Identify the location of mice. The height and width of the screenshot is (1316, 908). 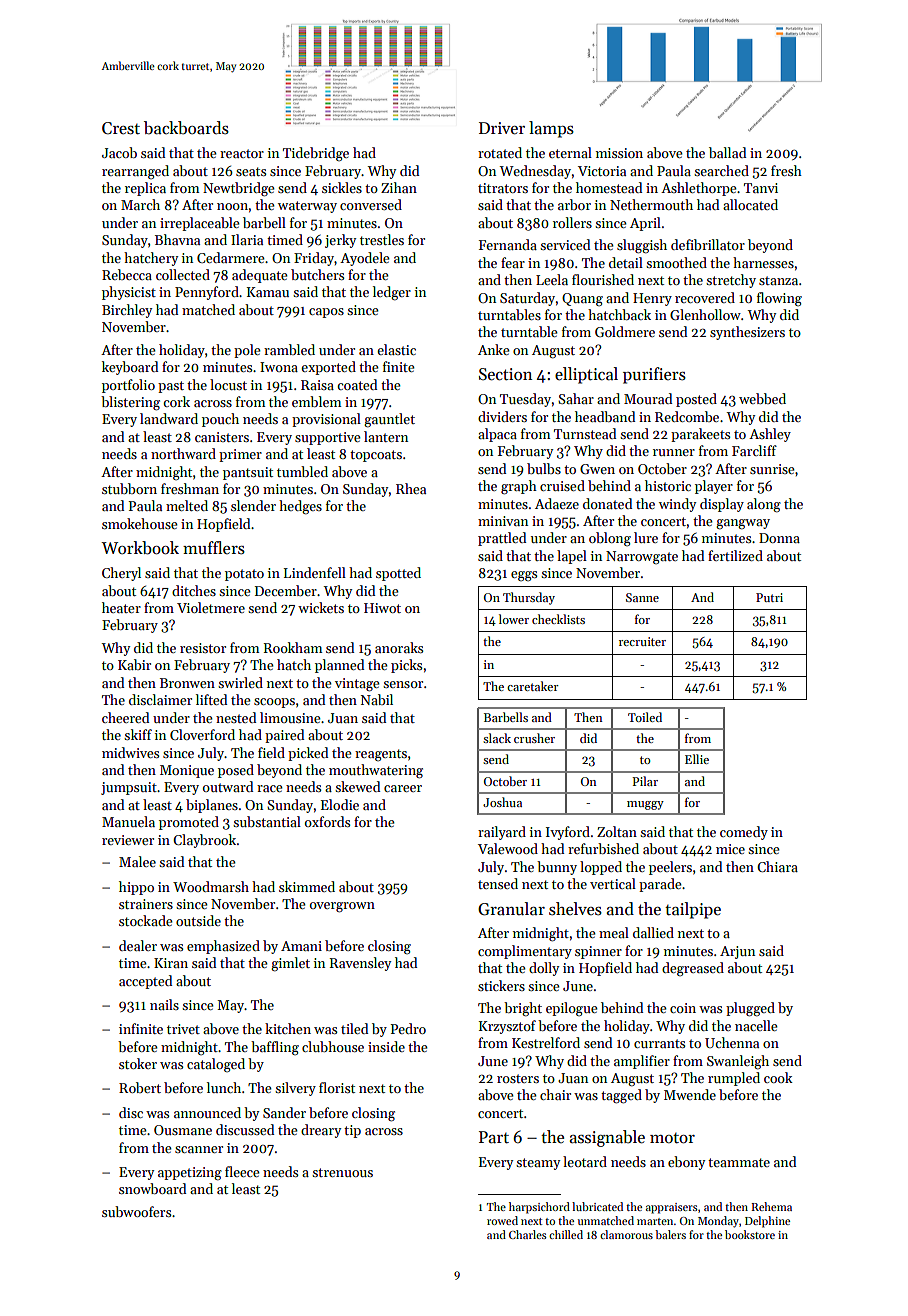
(730, 849).
